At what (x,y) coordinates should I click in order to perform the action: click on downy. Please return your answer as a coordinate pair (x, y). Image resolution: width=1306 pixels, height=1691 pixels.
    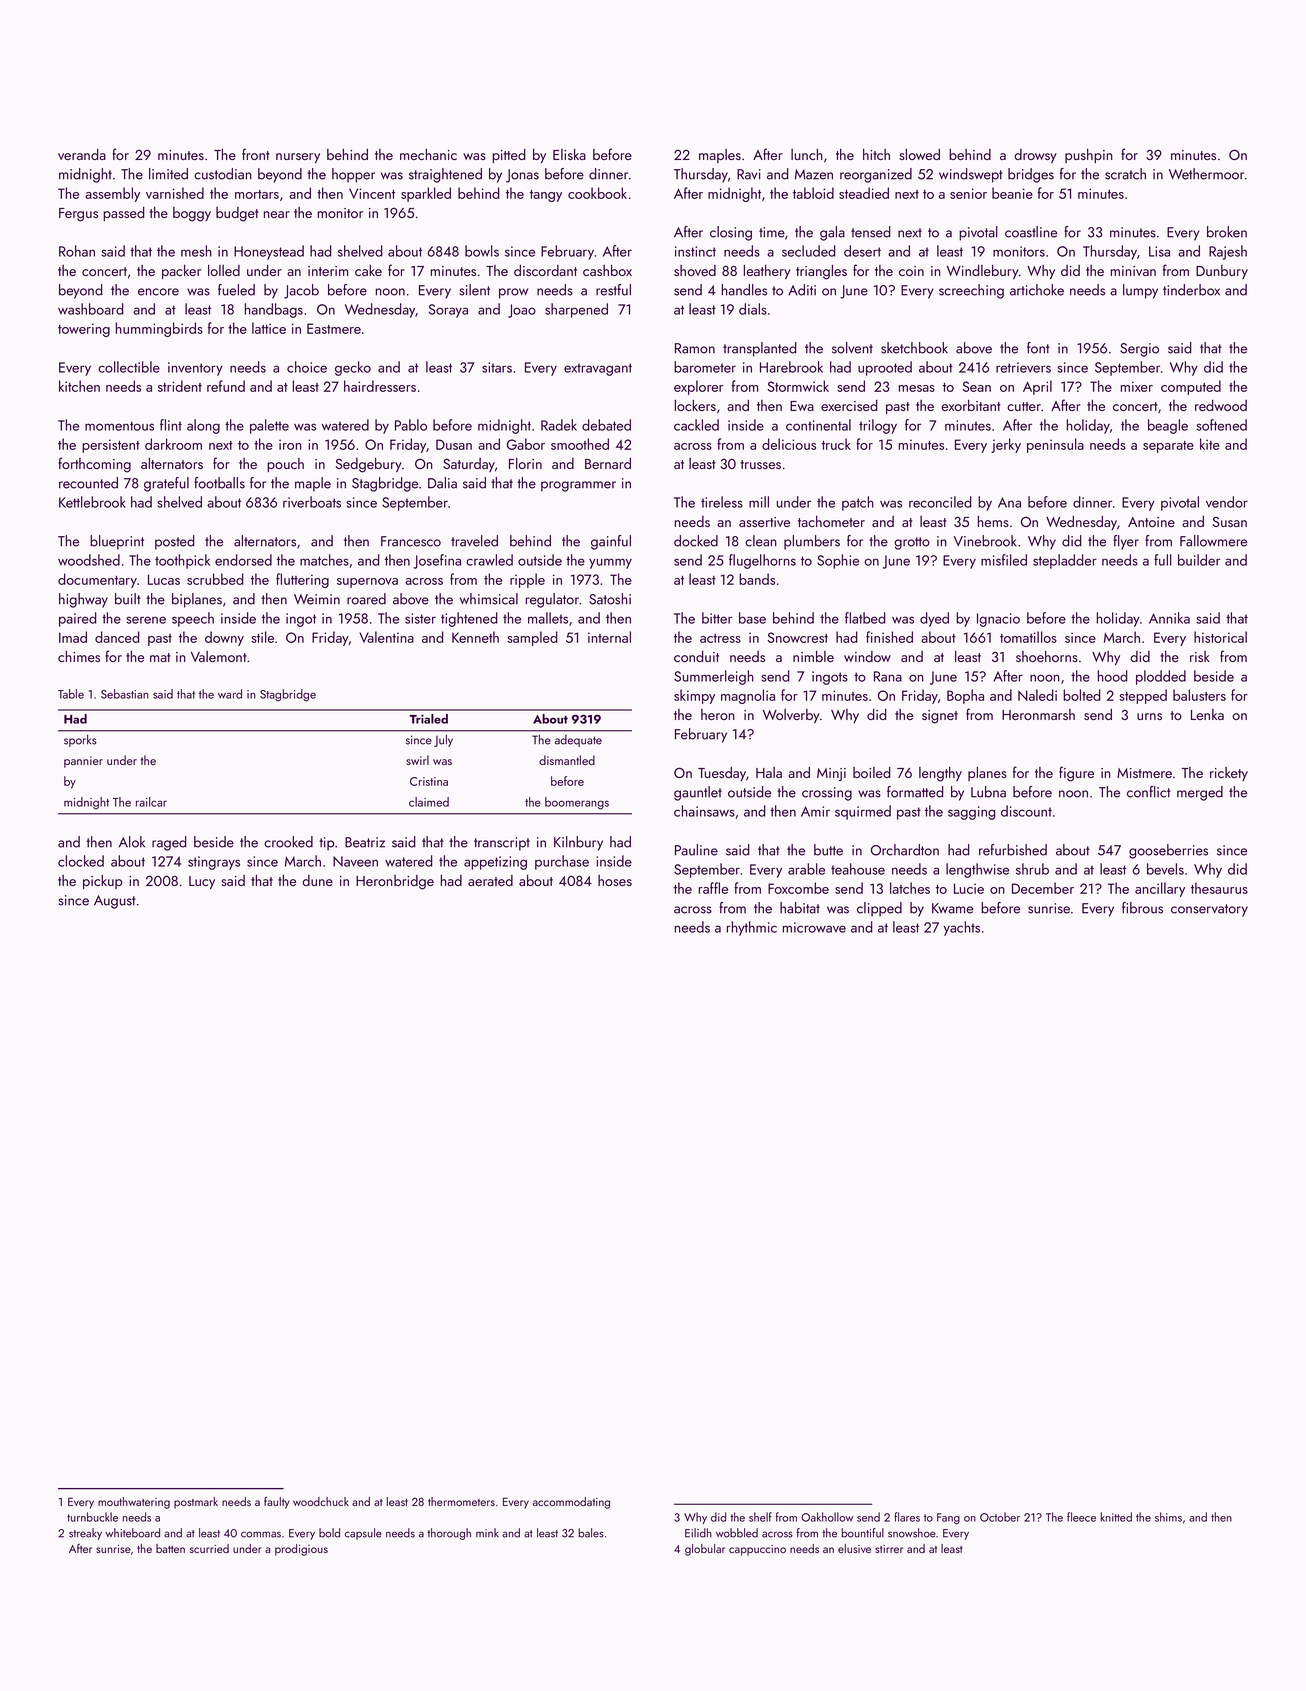
    Looking at the image, I should click on (224, 638).
